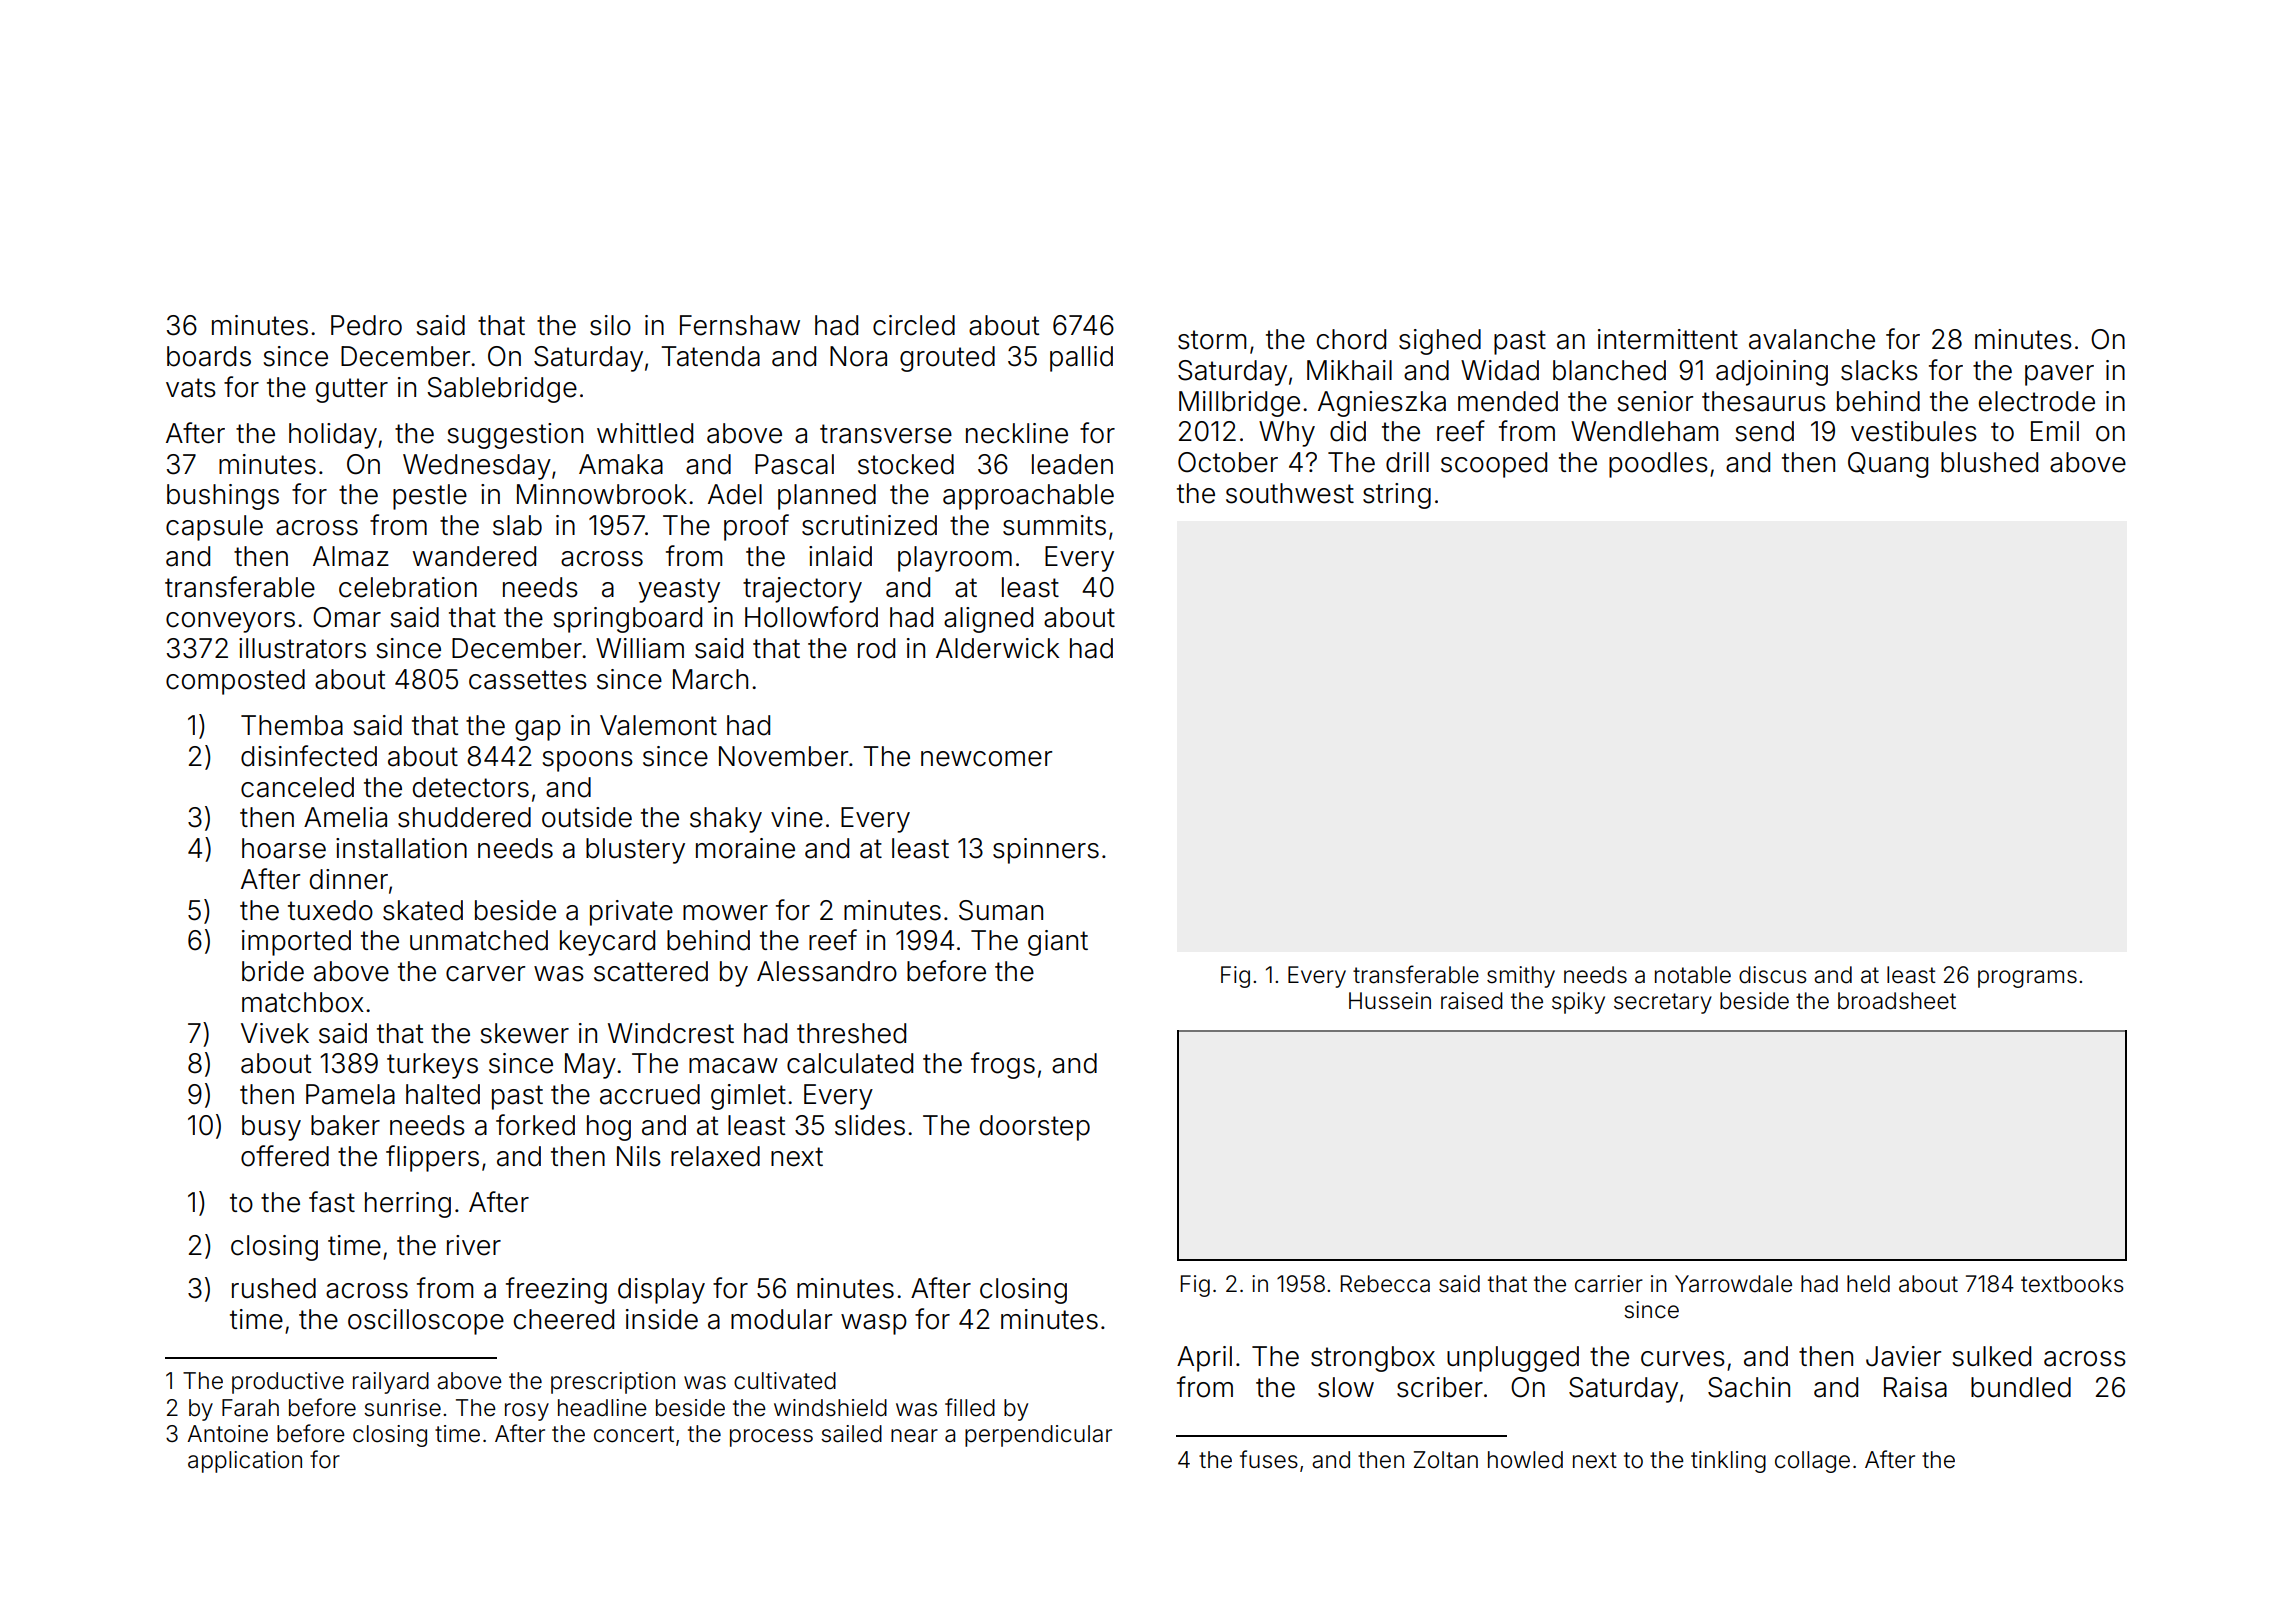  Describe the element at coordinates (1764, 431) in the document. I see `send` at that location.
